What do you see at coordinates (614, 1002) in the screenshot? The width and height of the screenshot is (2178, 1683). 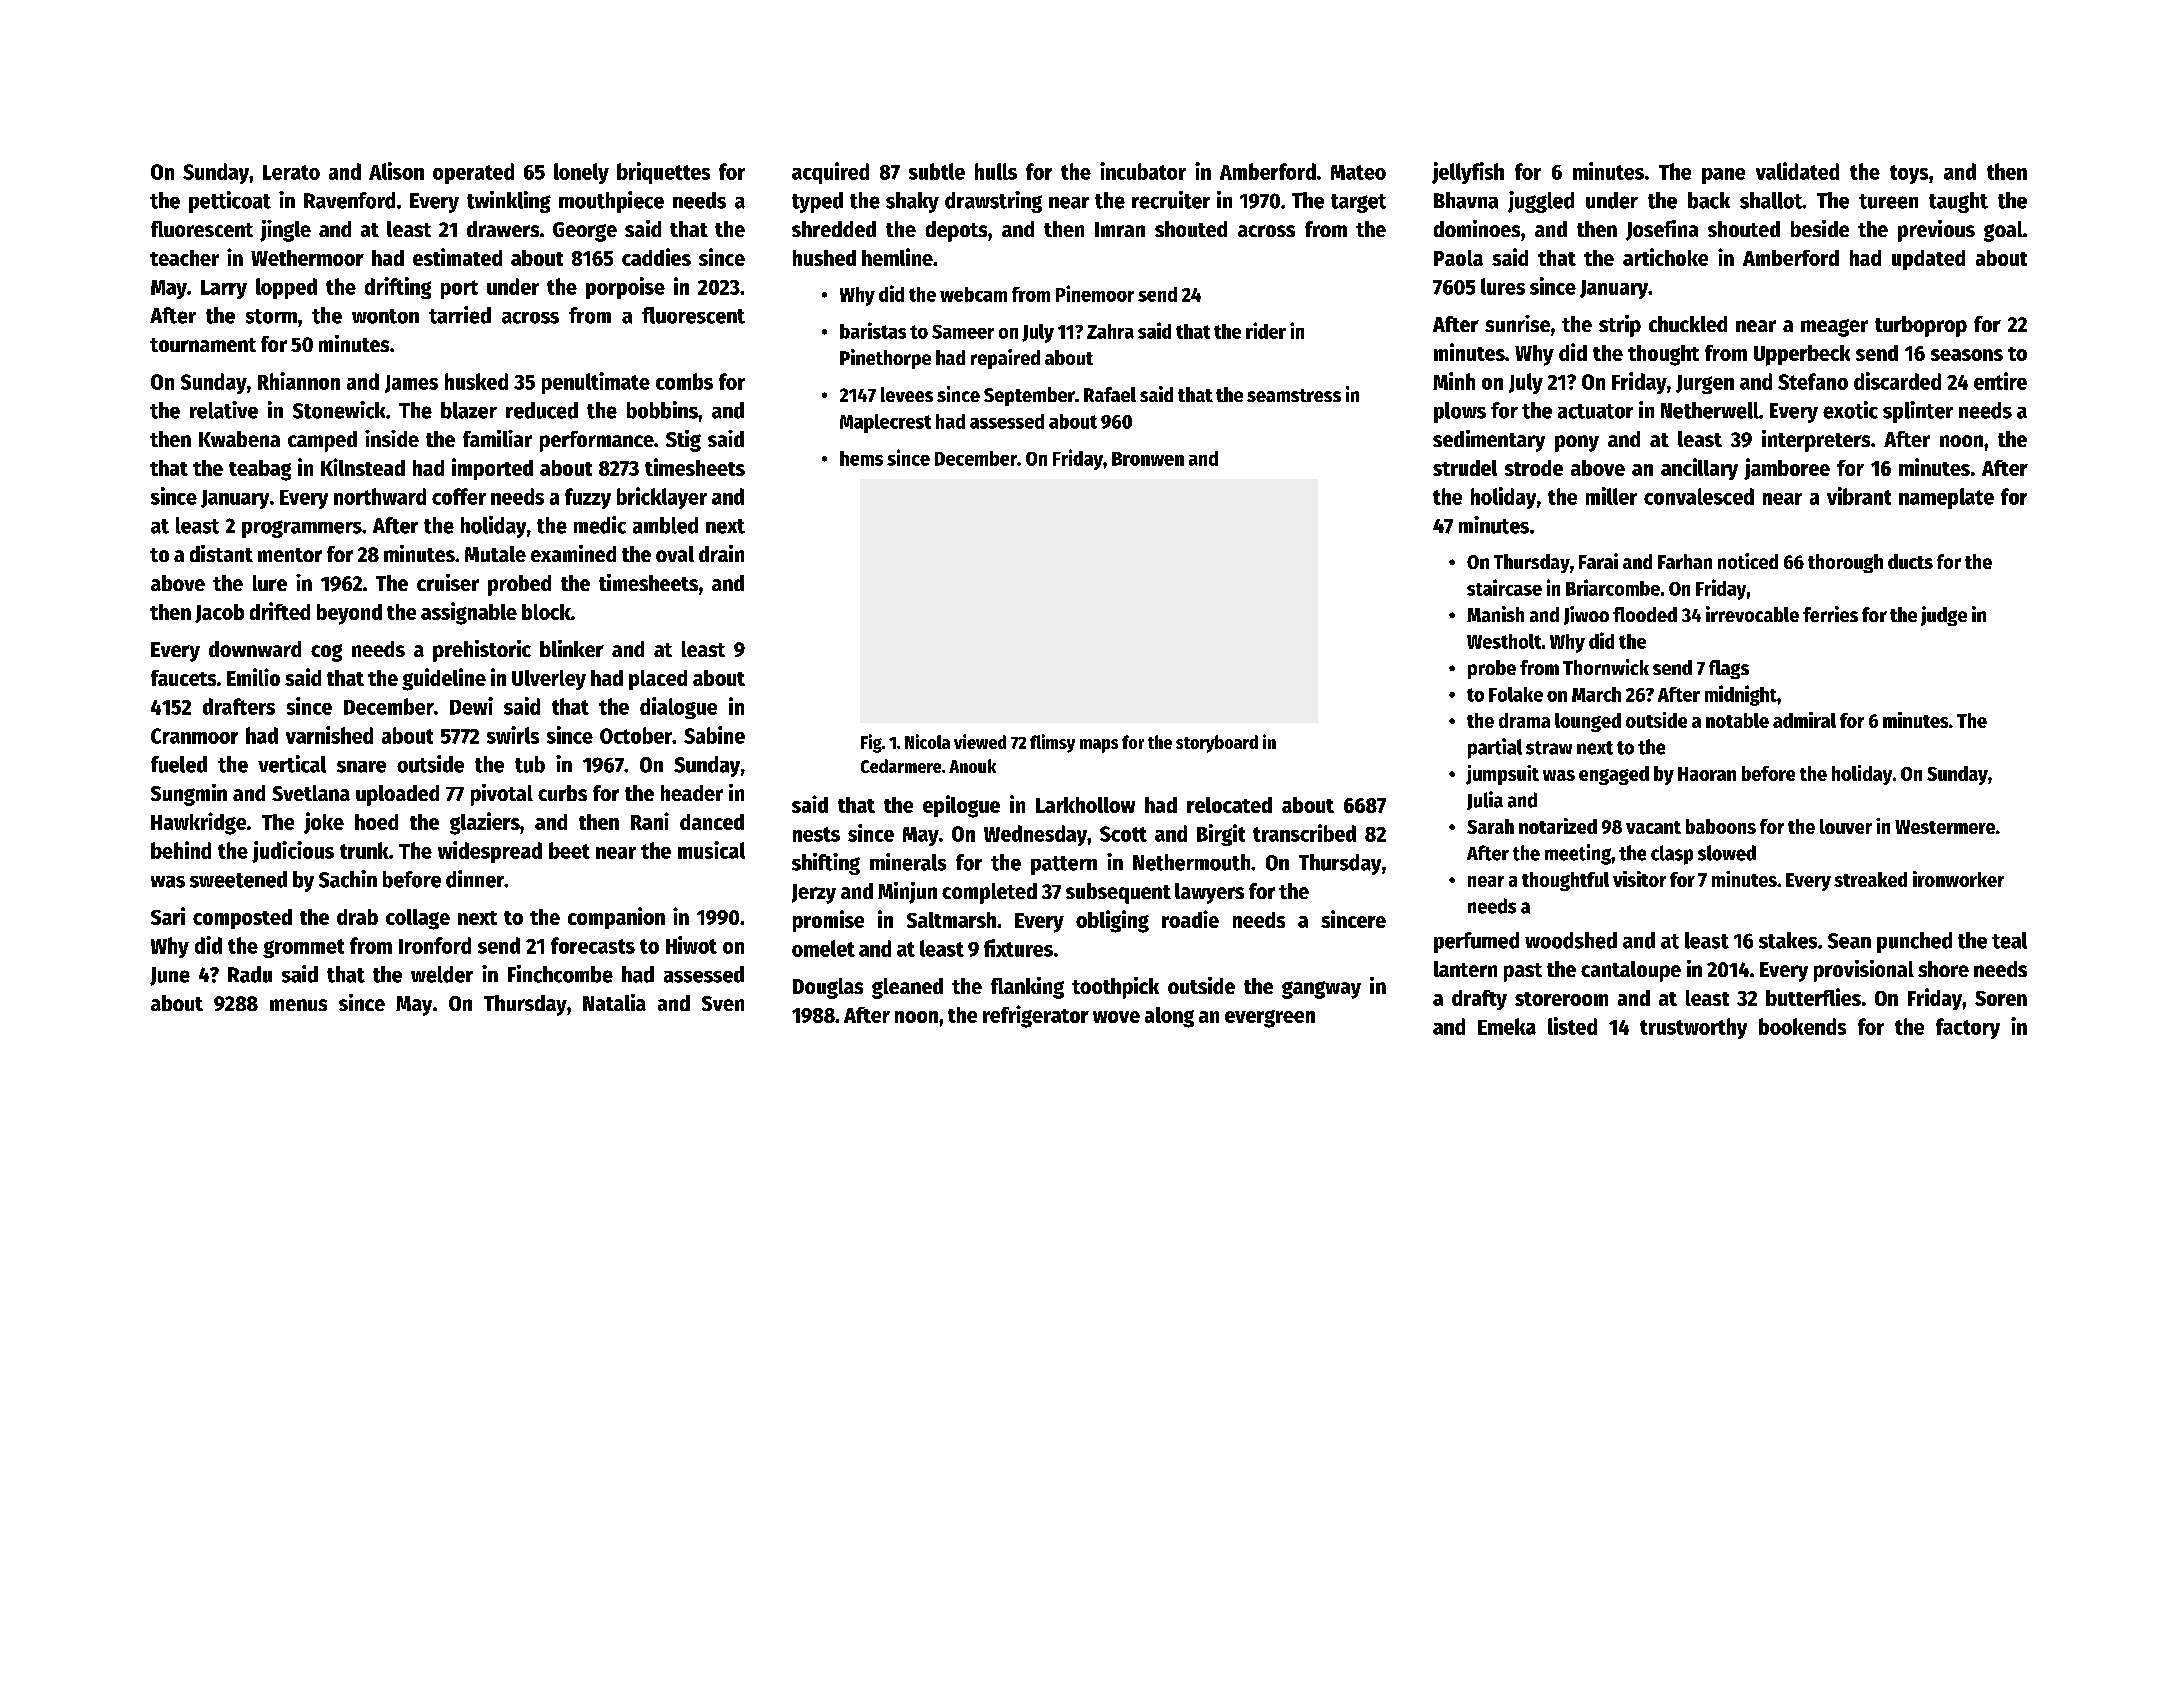 I see `Natalia` at bounding box center [614, 1002].
